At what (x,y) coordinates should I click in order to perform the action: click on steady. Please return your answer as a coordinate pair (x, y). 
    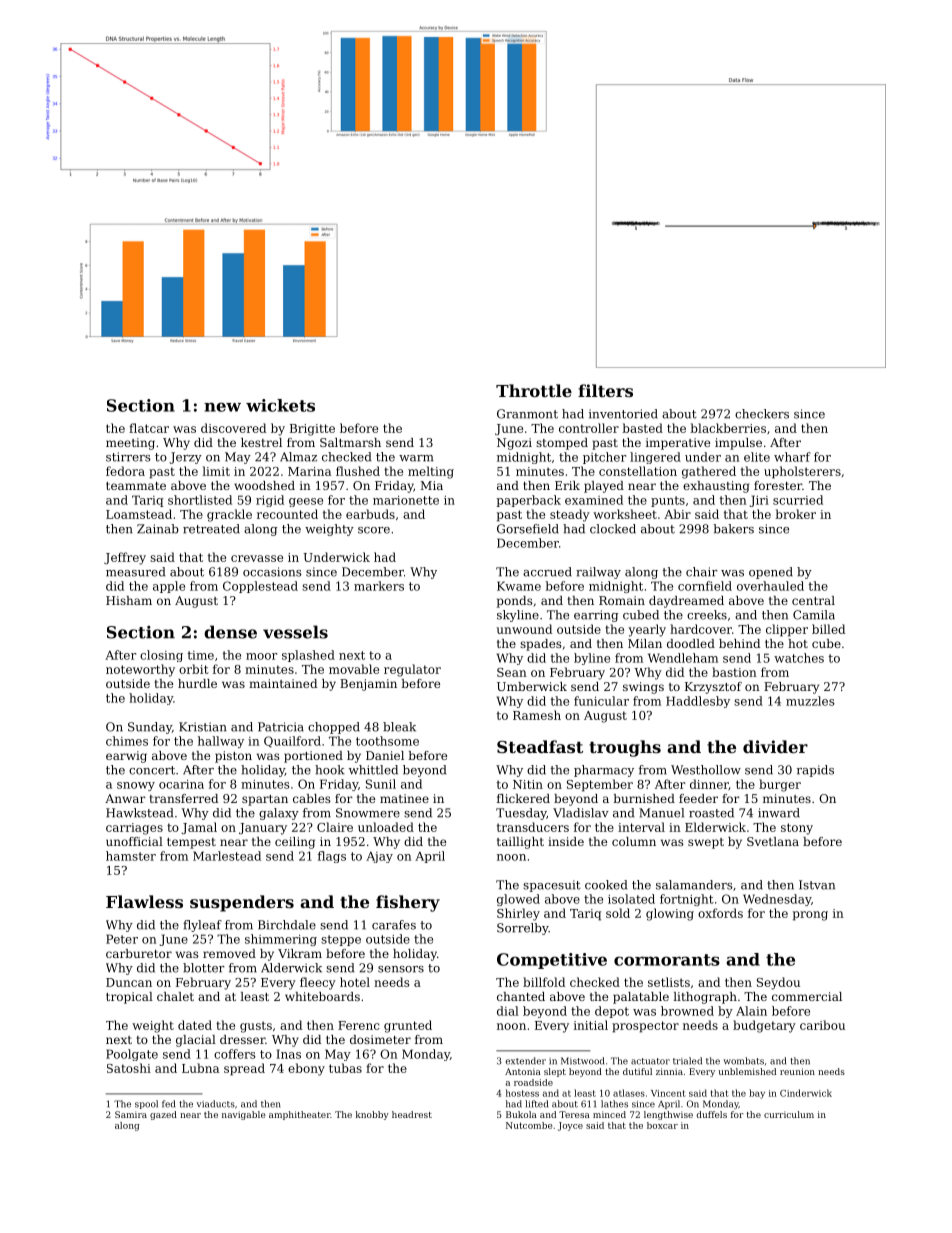
    Looking at the image, I should click on (570, 515).
